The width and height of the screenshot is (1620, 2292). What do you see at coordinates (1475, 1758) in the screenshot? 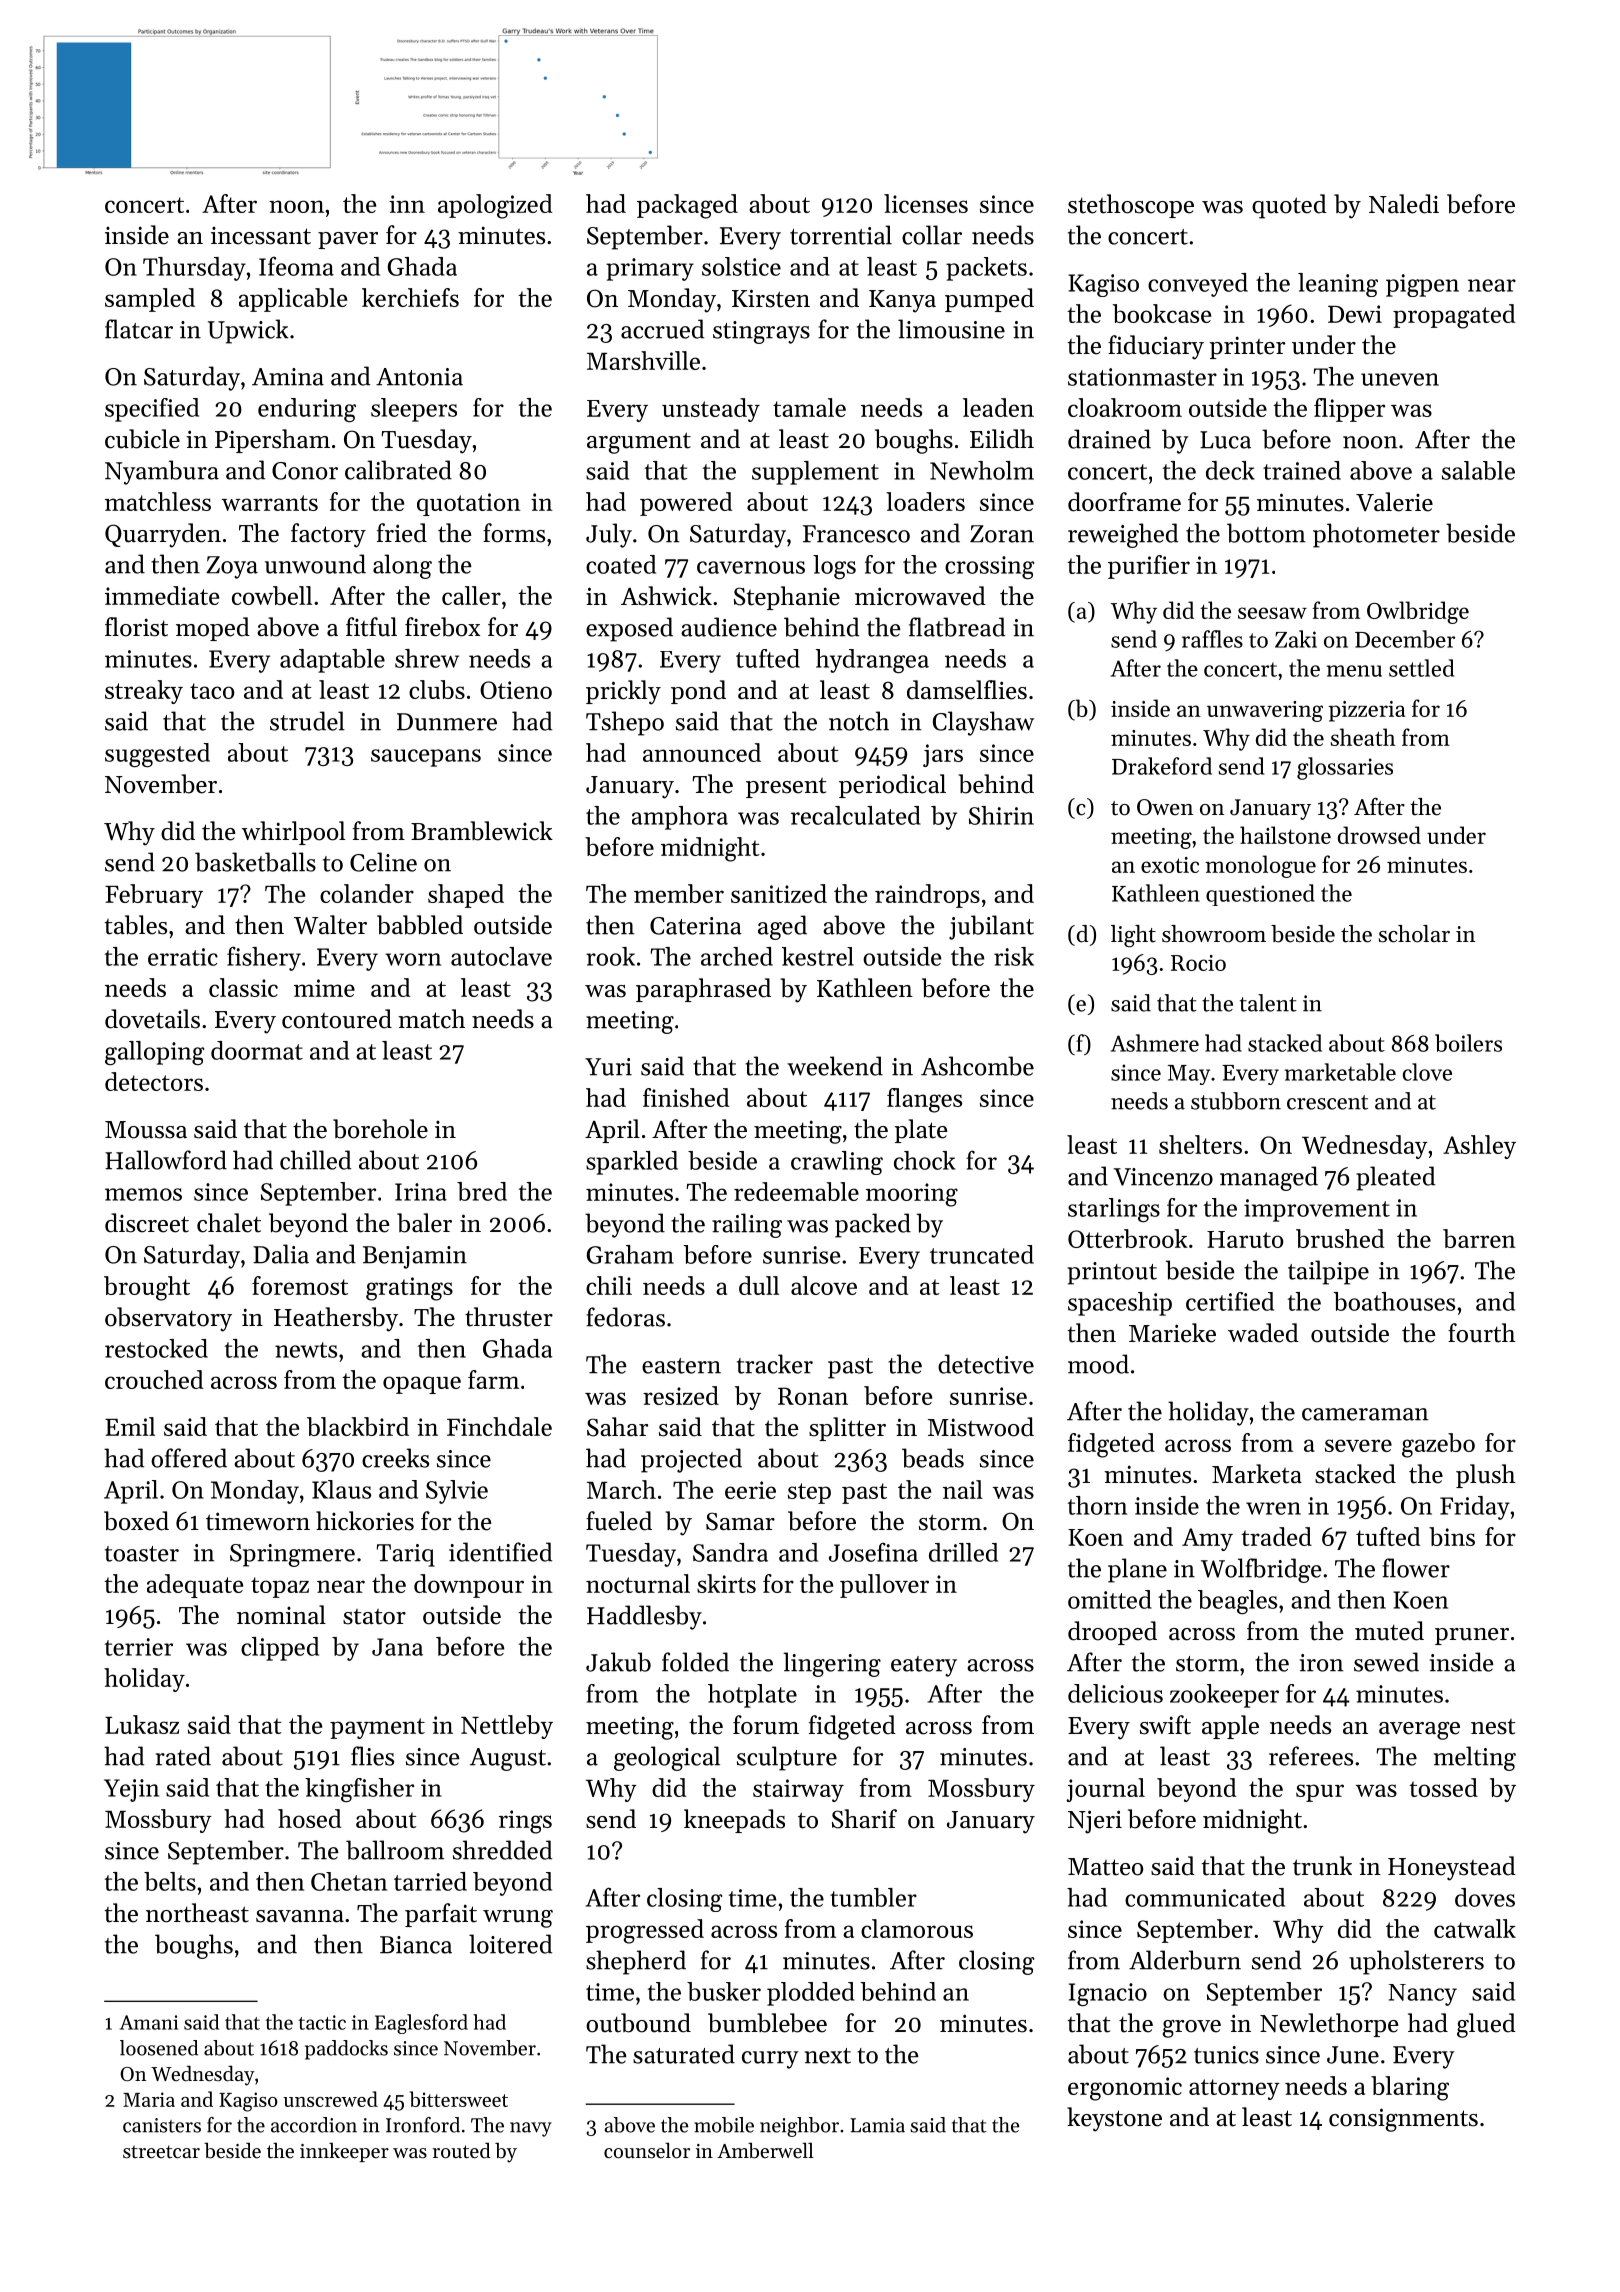
I see `melting` at bounding box center [1475, 1758].
